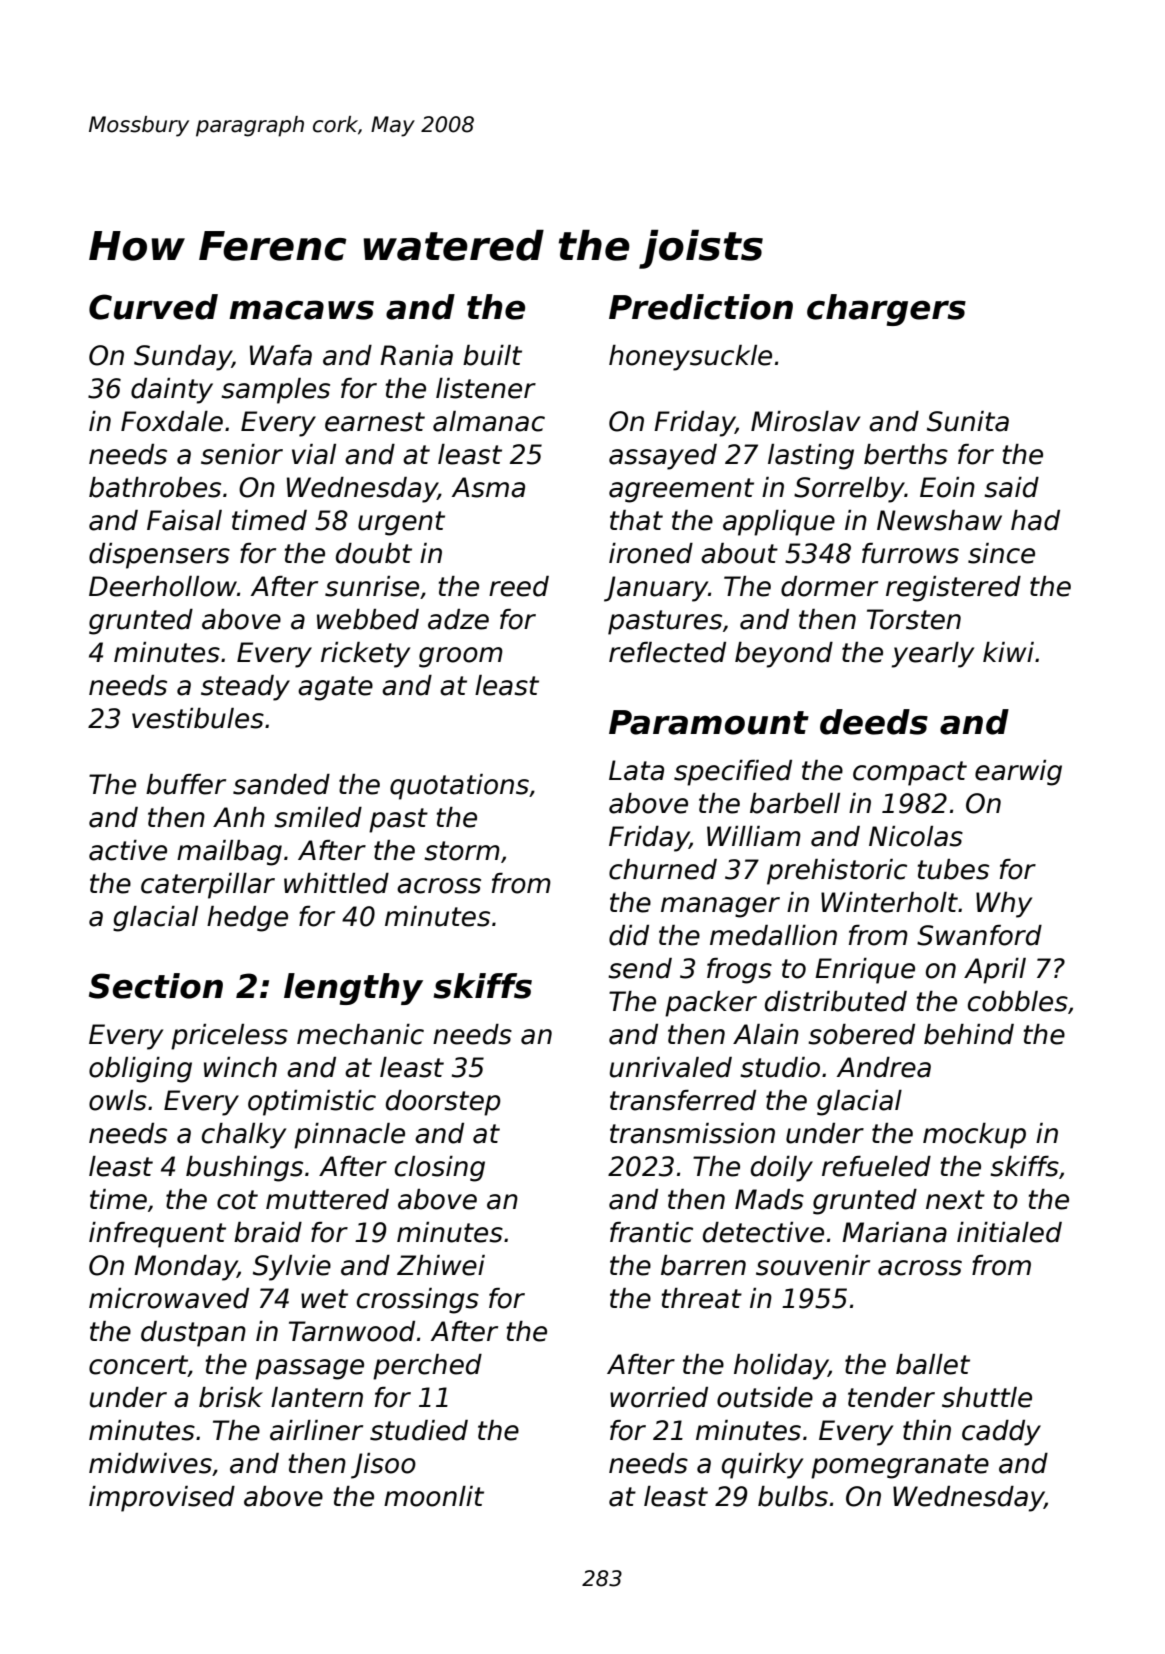  I want to click on infrequent, so click(157, 1235).
